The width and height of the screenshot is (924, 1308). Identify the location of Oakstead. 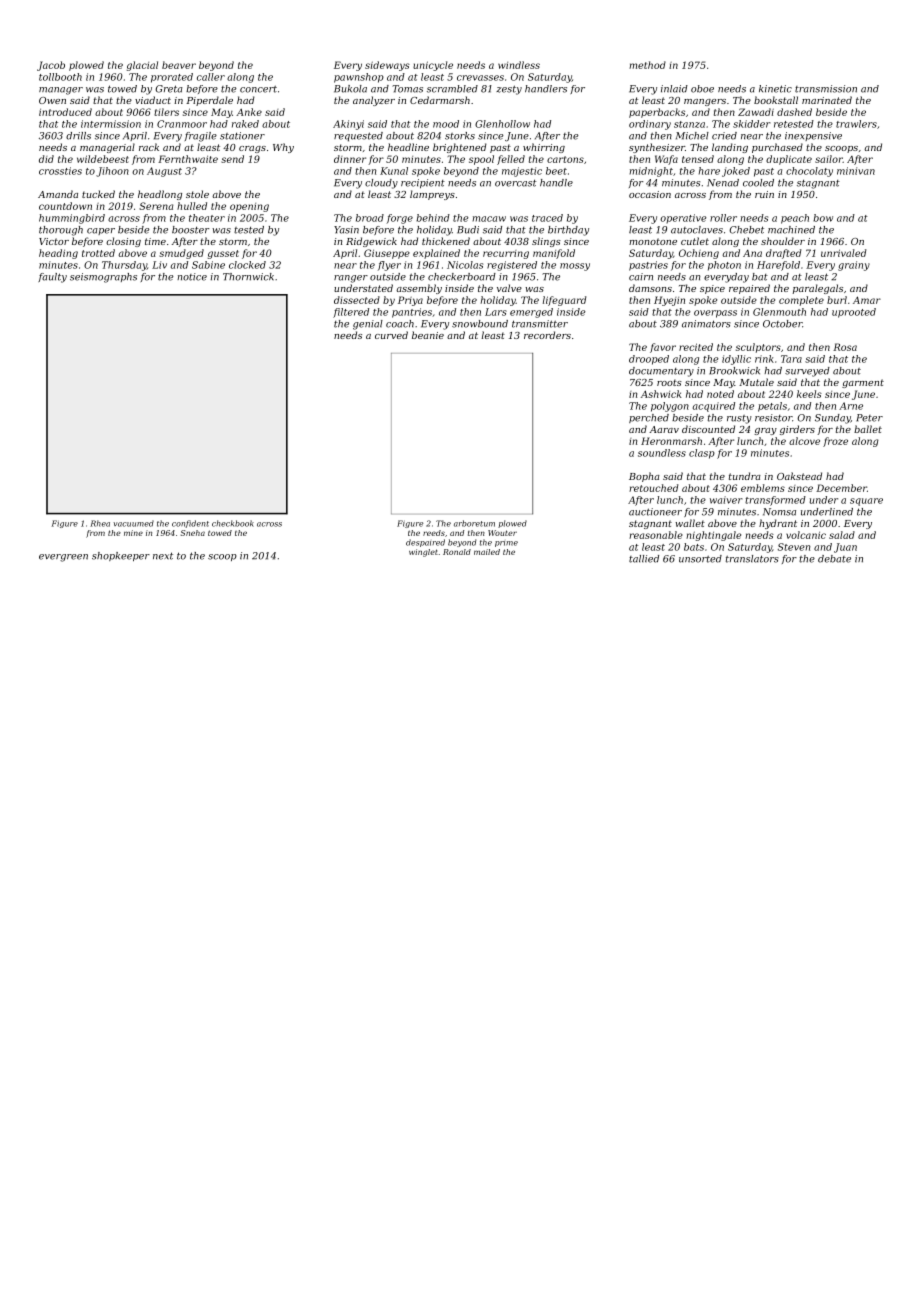
(799, 476).
